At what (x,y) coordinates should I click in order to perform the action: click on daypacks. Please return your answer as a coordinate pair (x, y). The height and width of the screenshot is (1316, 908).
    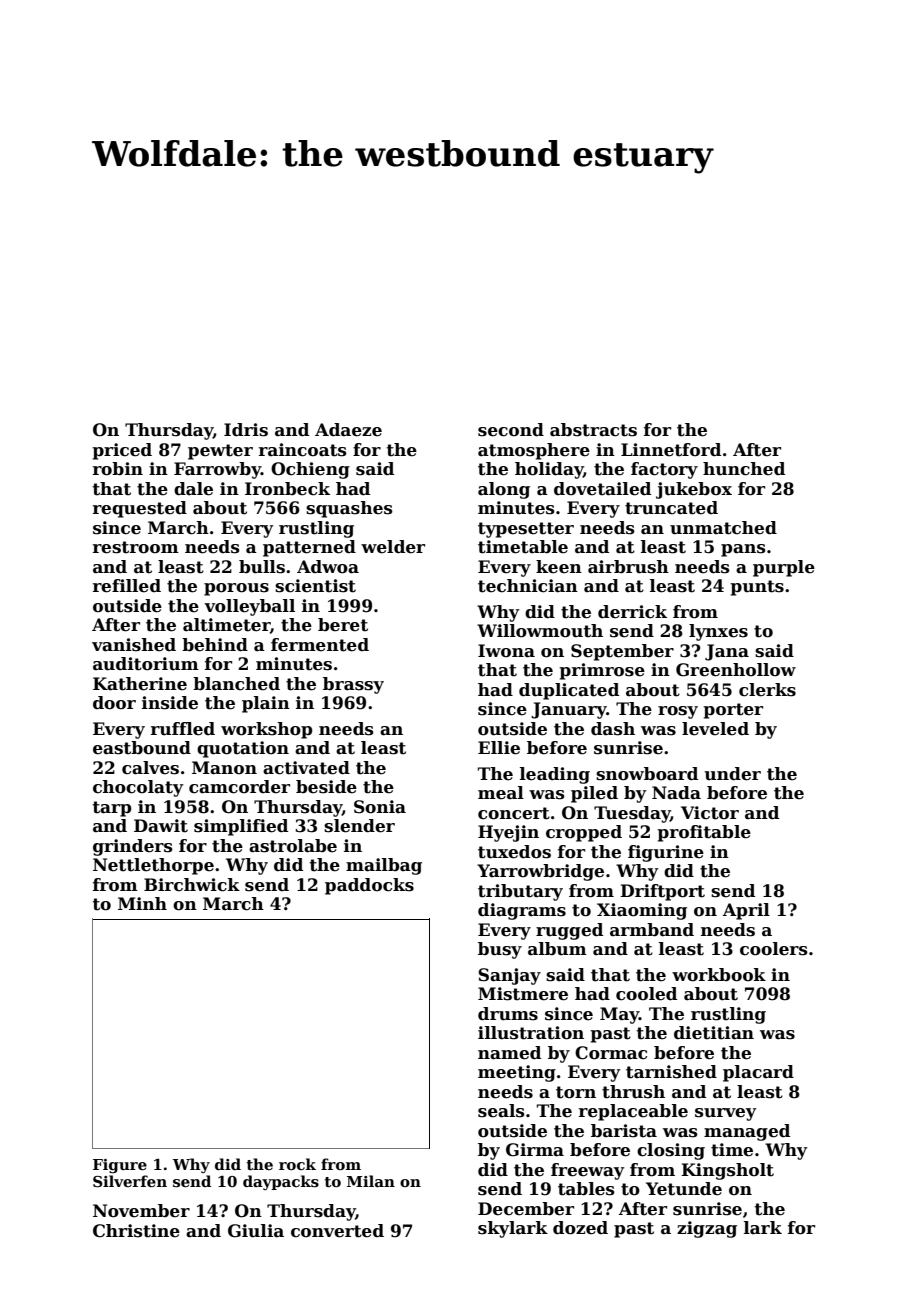
    Looking at the image, I should click on (281, 1182).
